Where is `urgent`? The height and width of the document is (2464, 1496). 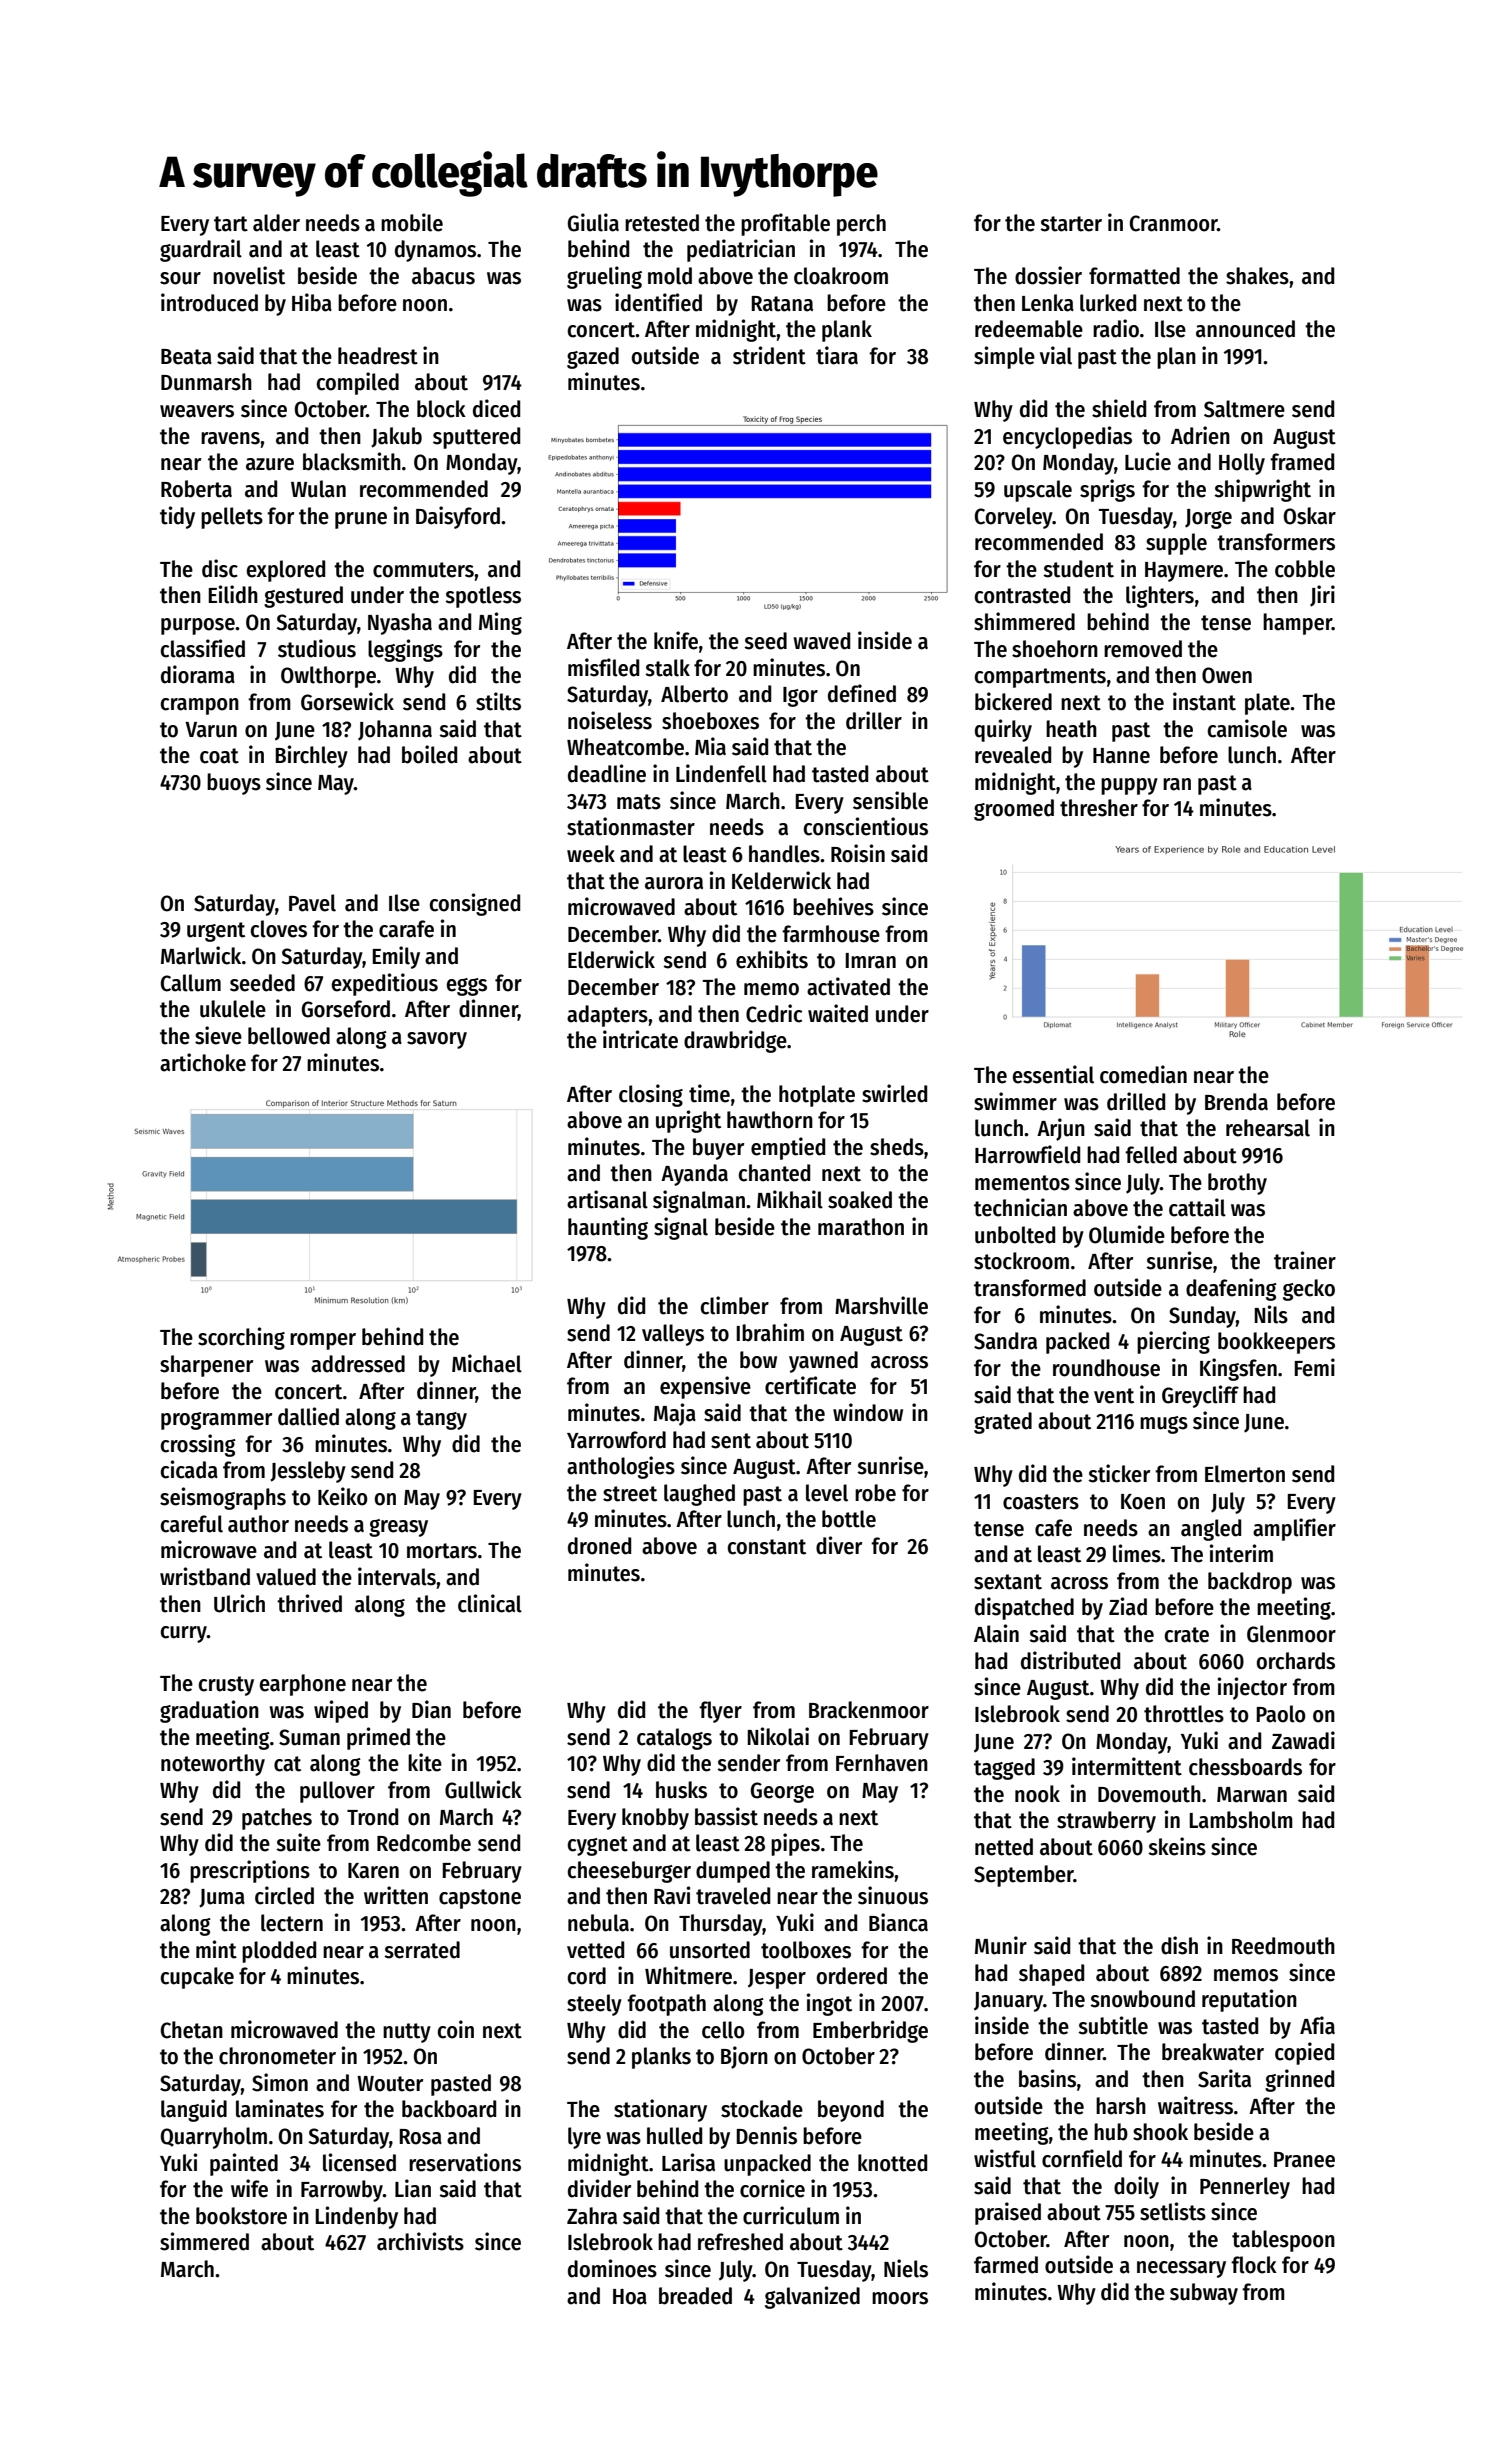 urgent is located at coordinates (216, 932).
